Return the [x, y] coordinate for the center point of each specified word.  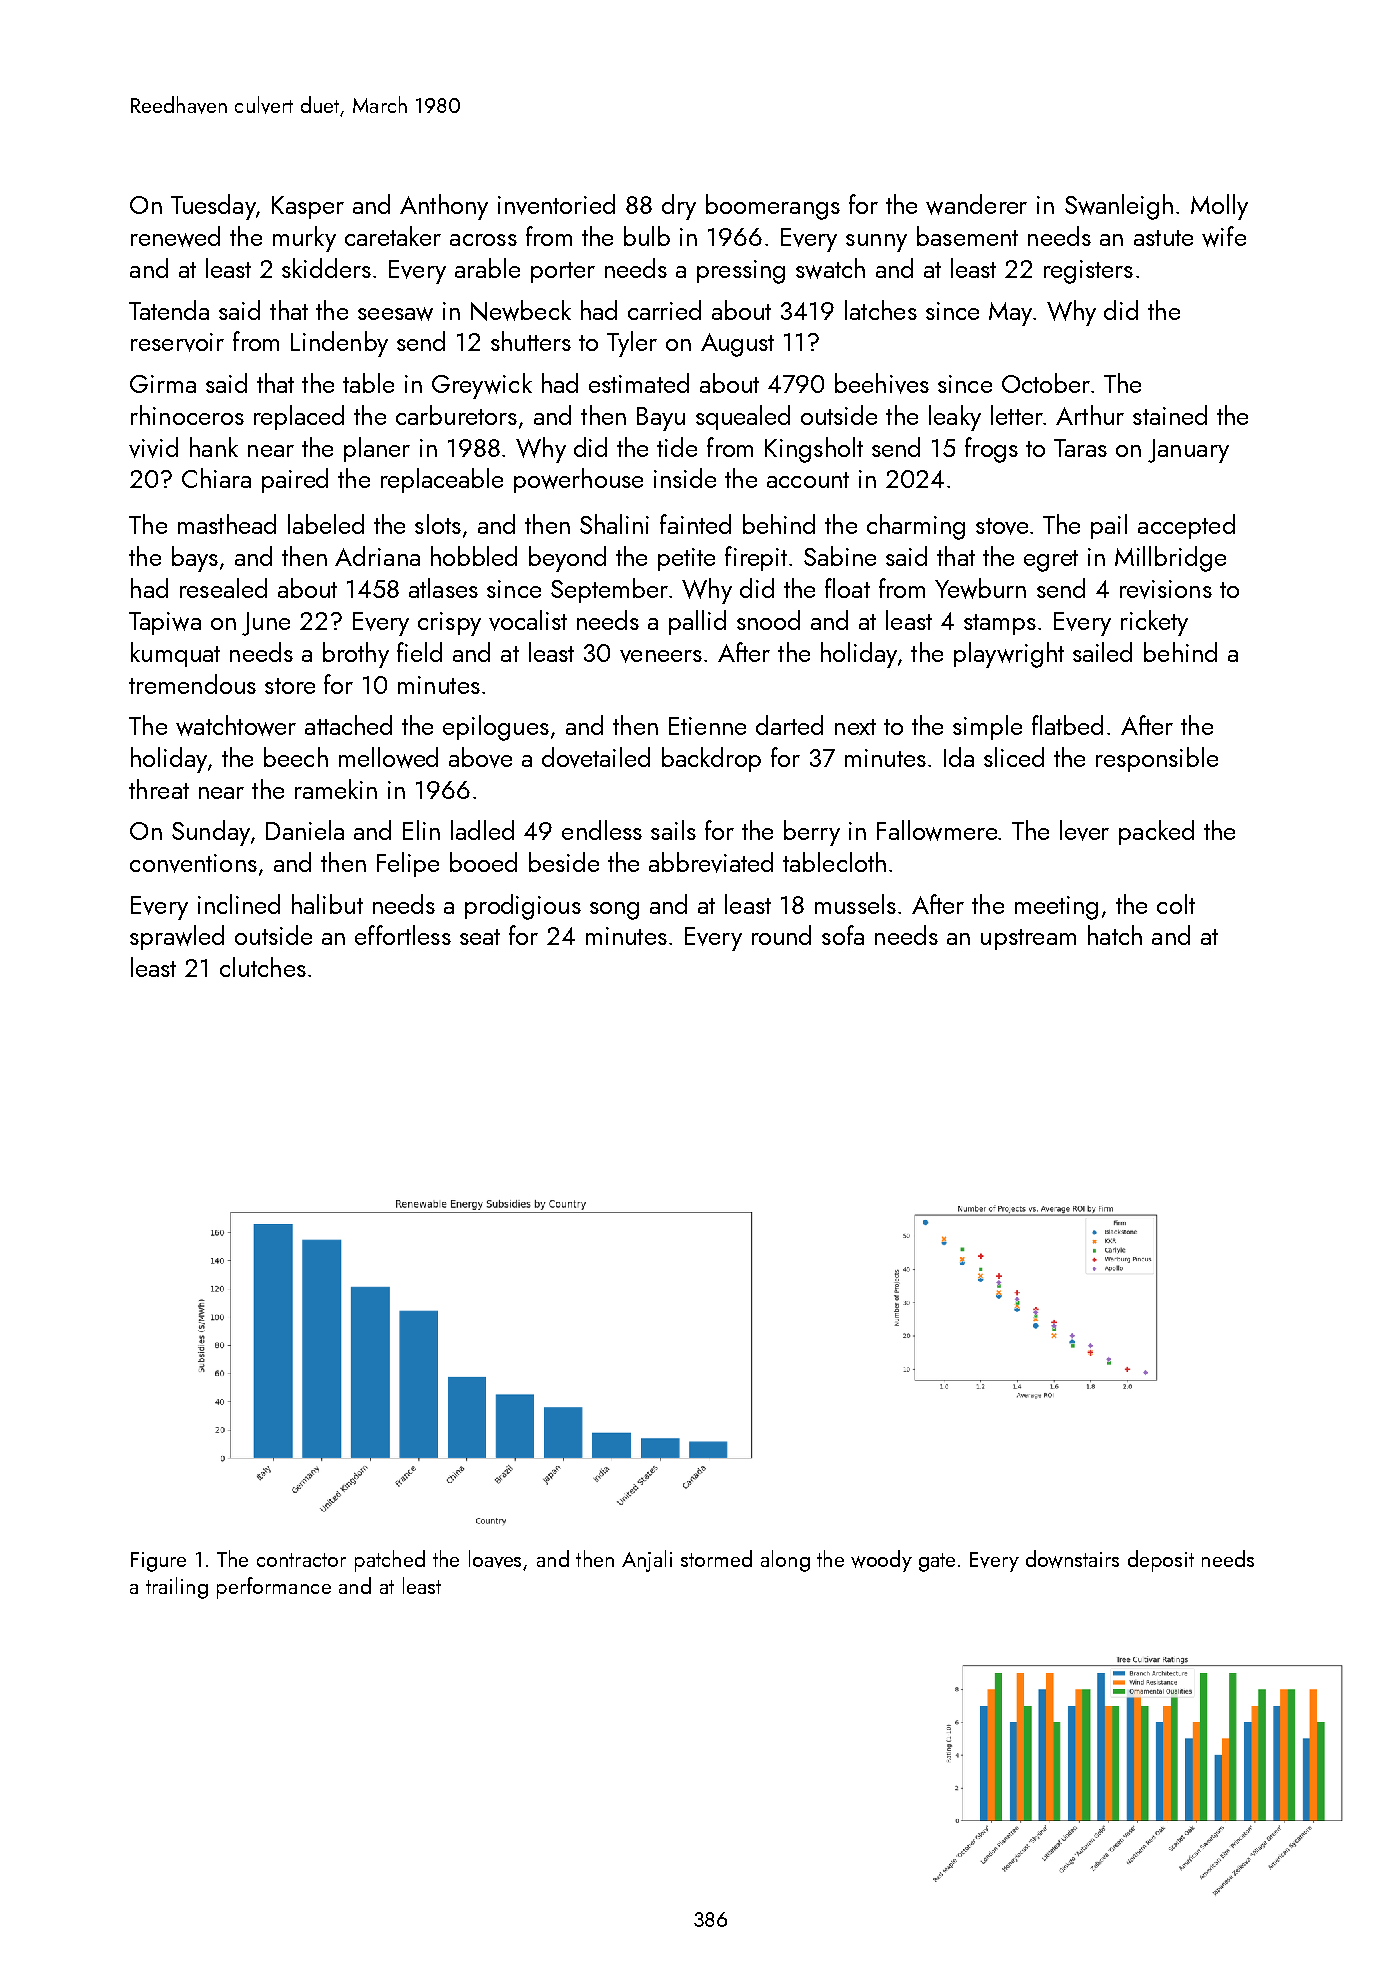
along [785, 1561]
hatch [1115, 935]
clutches [263, 967]
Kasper [308, 207]
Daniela [305, 830]
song [614, 911]
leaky [955, 418]
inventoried [556, 204]
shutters [531, 341]
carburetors [456, 415]
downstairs [1072, 1559]
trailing [177, 1588]
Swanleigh [1119, 207]
